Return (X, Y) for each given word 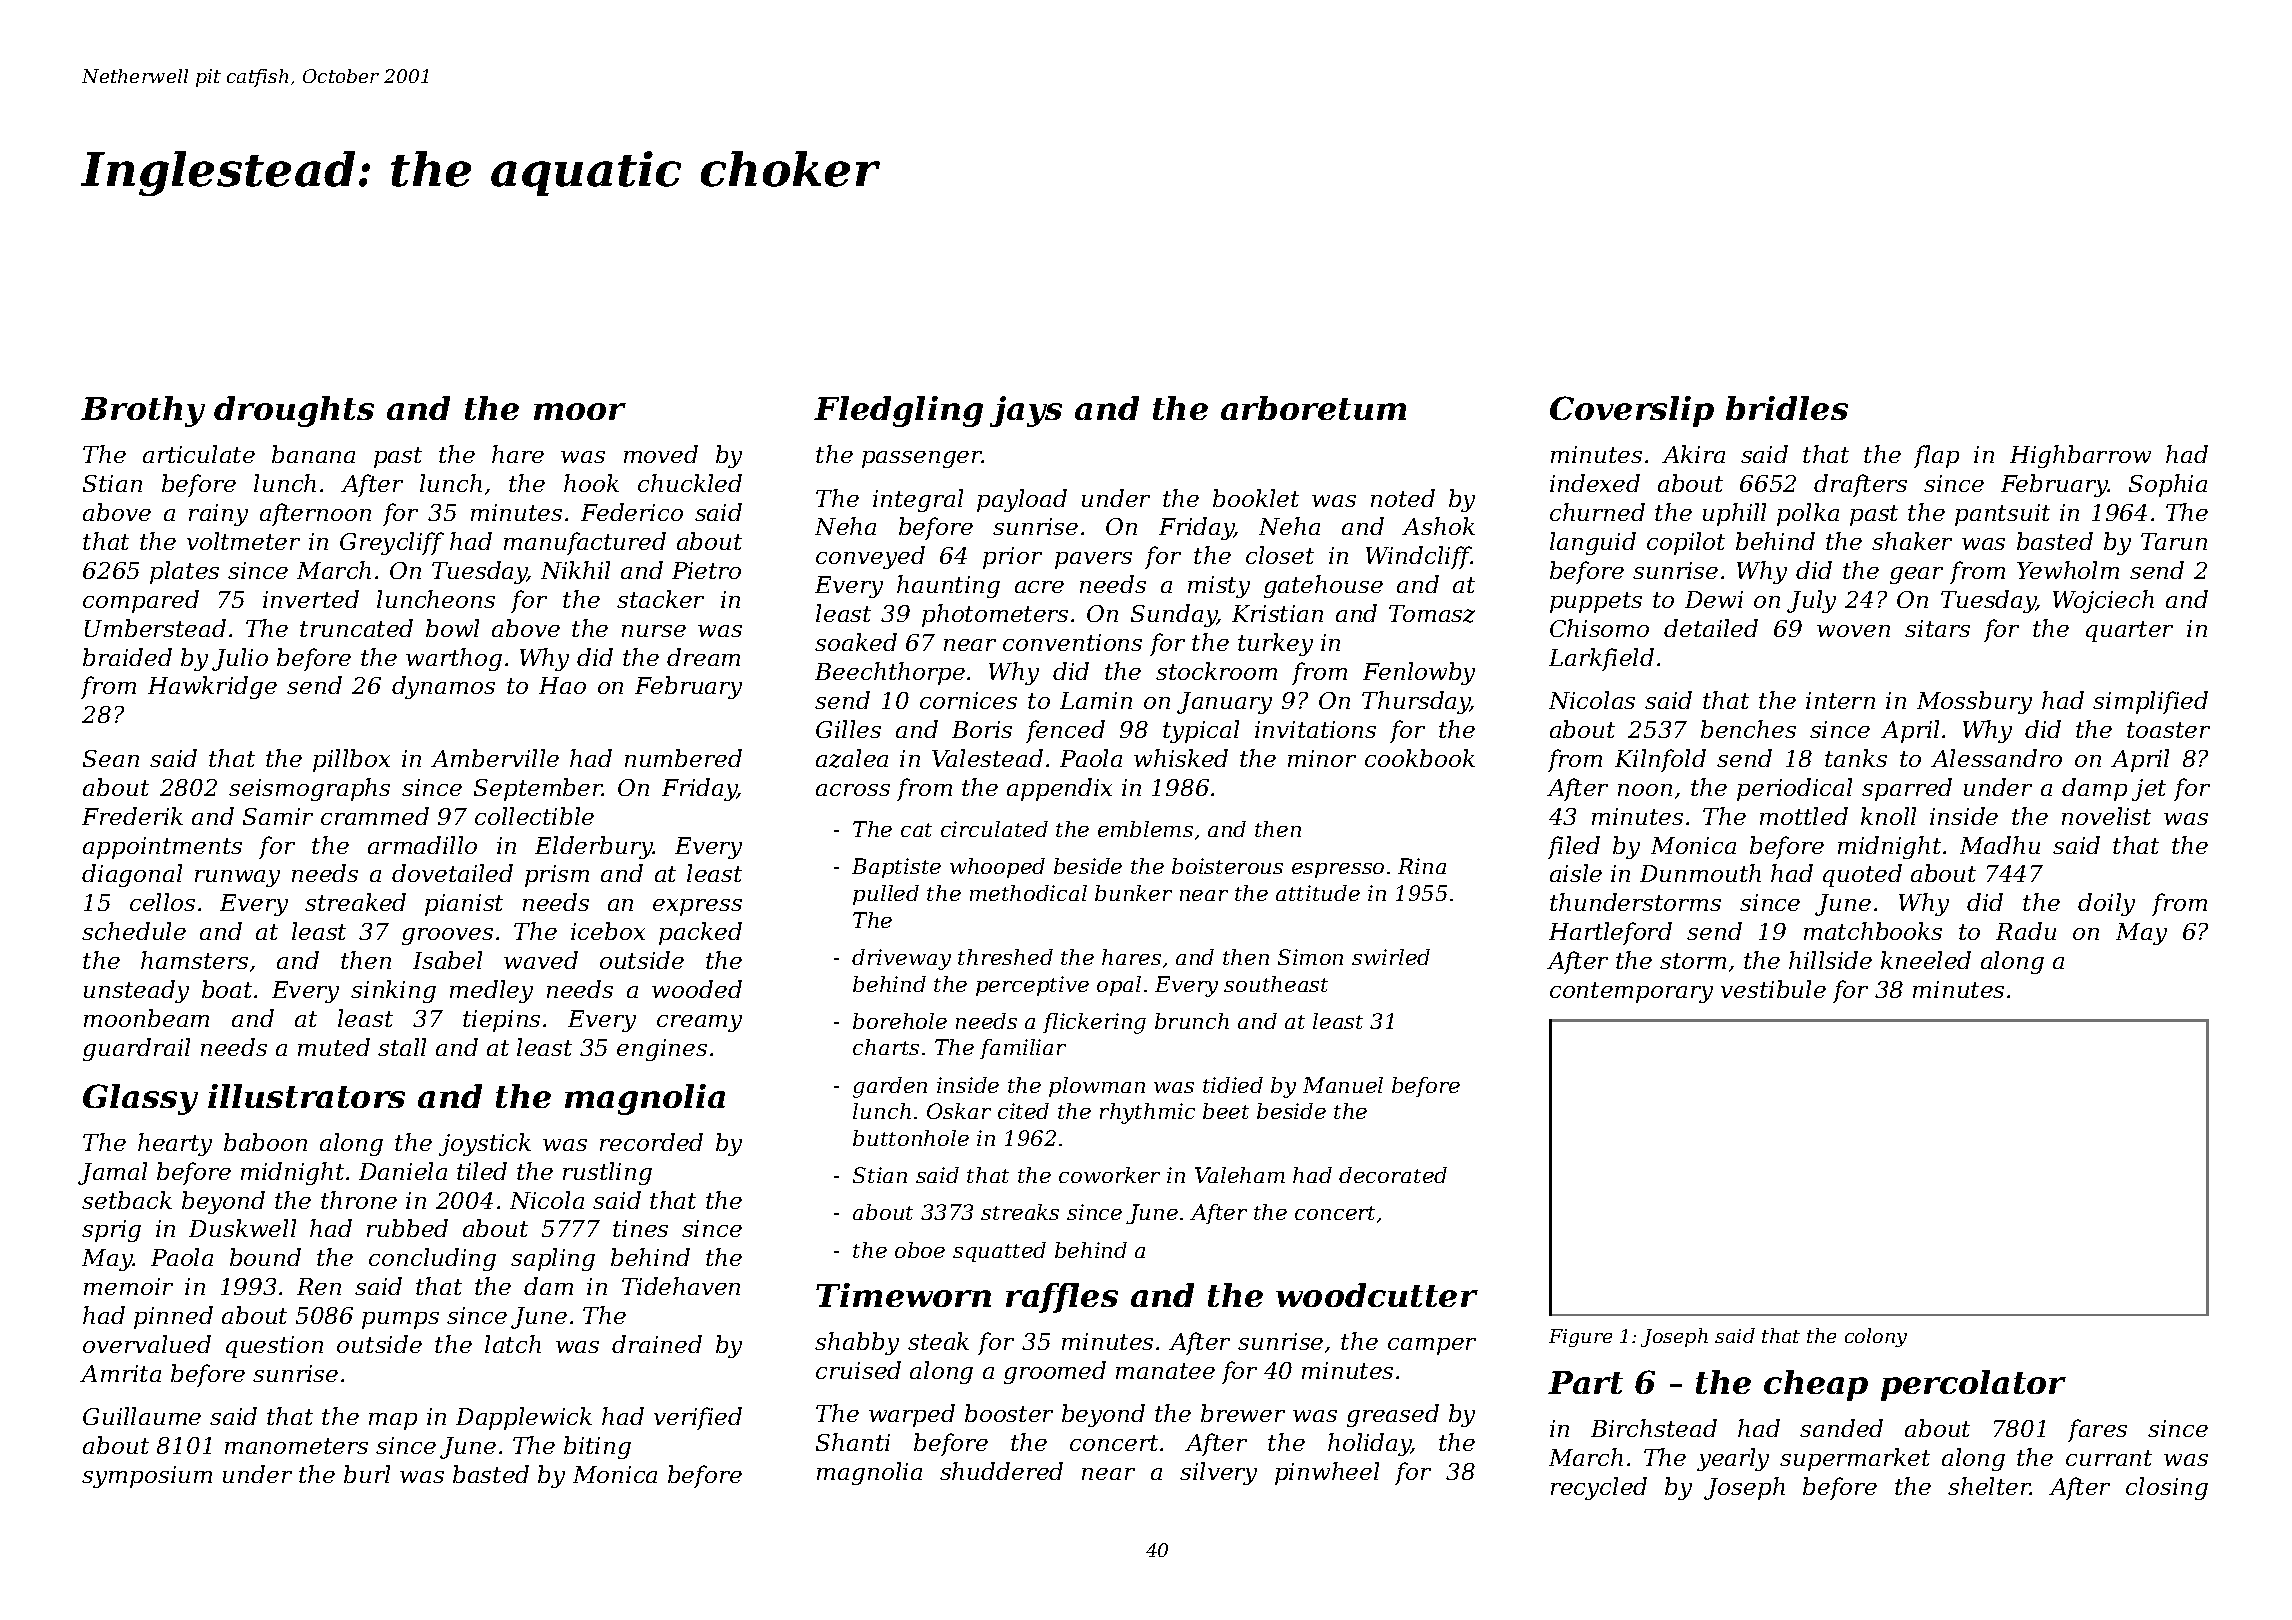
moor (580, 411)
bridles (1787, 408)
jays (1026, 411)
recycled (1599, 1488)
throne (359, 1200)
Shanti (853, 1442)
